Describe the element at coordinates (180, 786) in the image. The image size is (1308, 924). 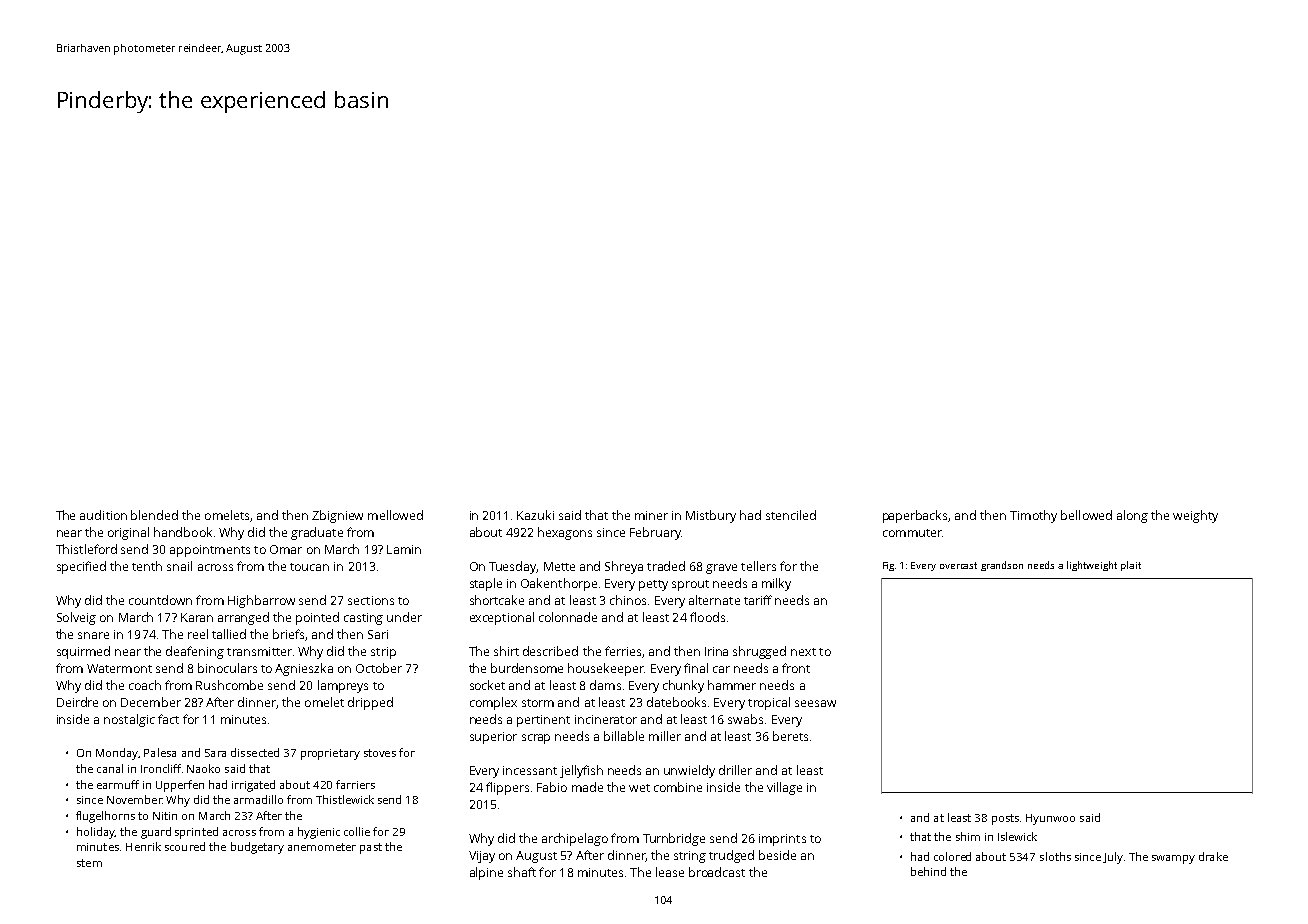
I see `Upperfen` at that location.
